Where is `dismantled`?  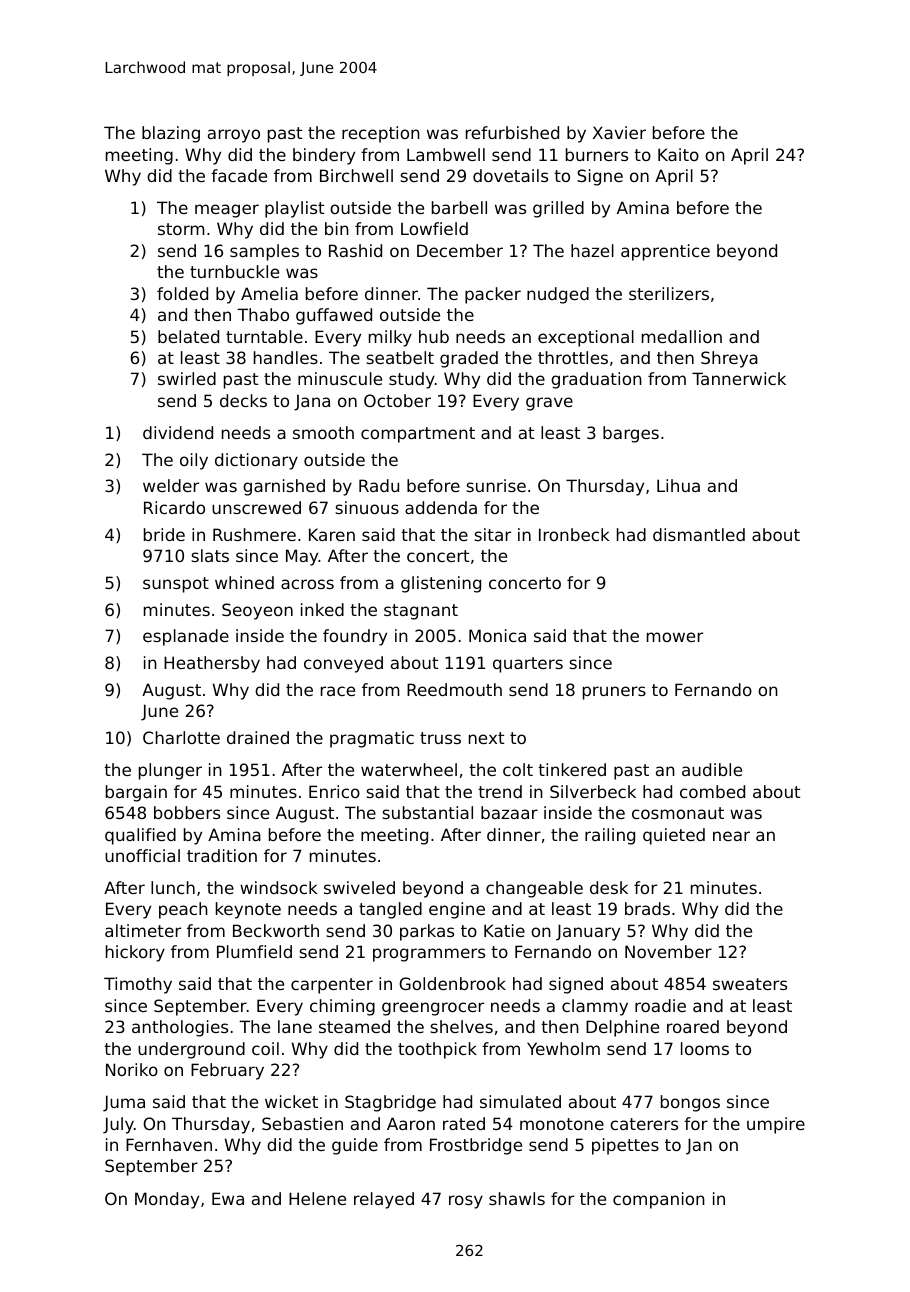
dismantled is located at coordinates (699, 534).
